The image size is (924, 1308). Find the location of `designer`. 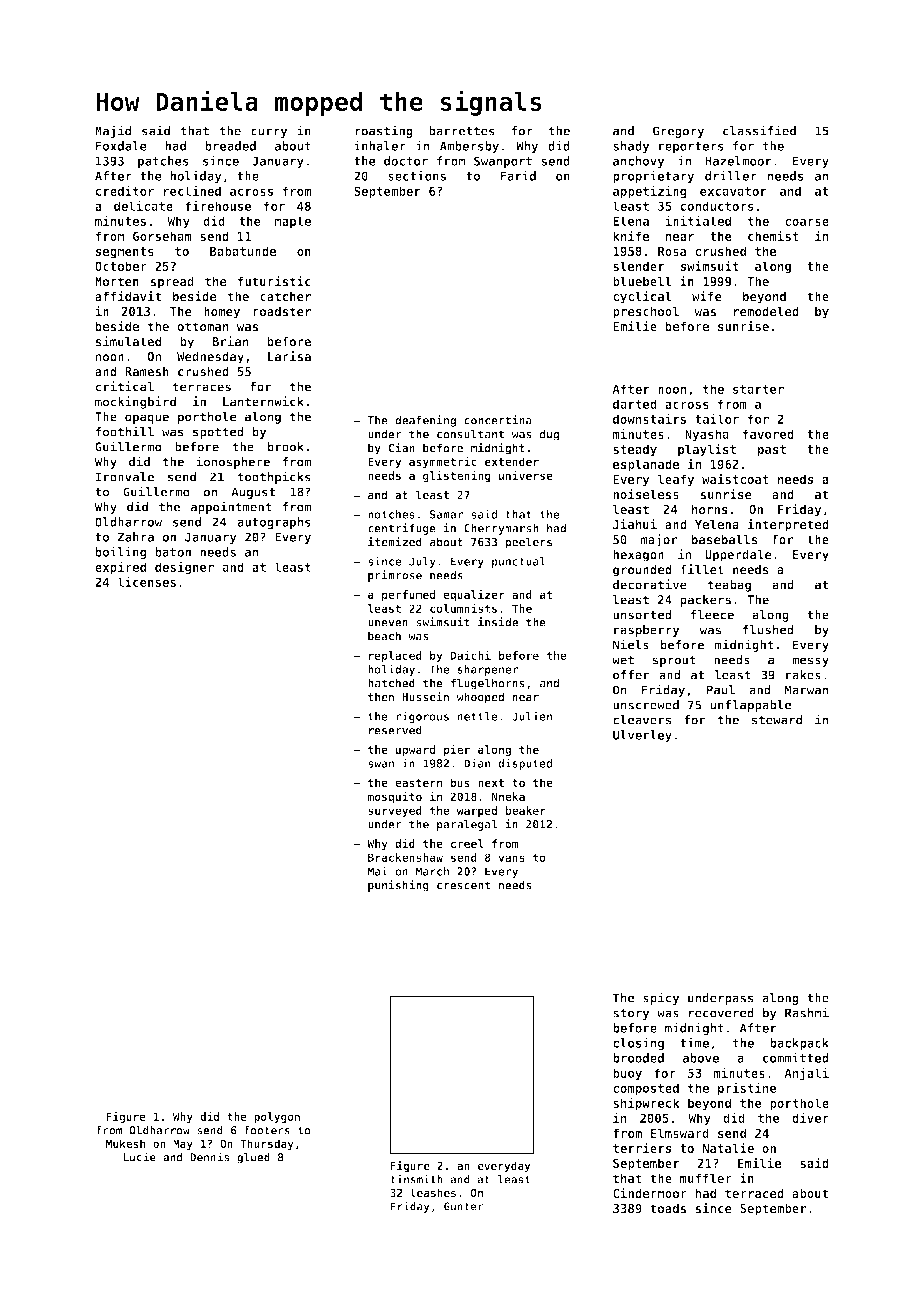

designer is located at coordinates (184, 568).
